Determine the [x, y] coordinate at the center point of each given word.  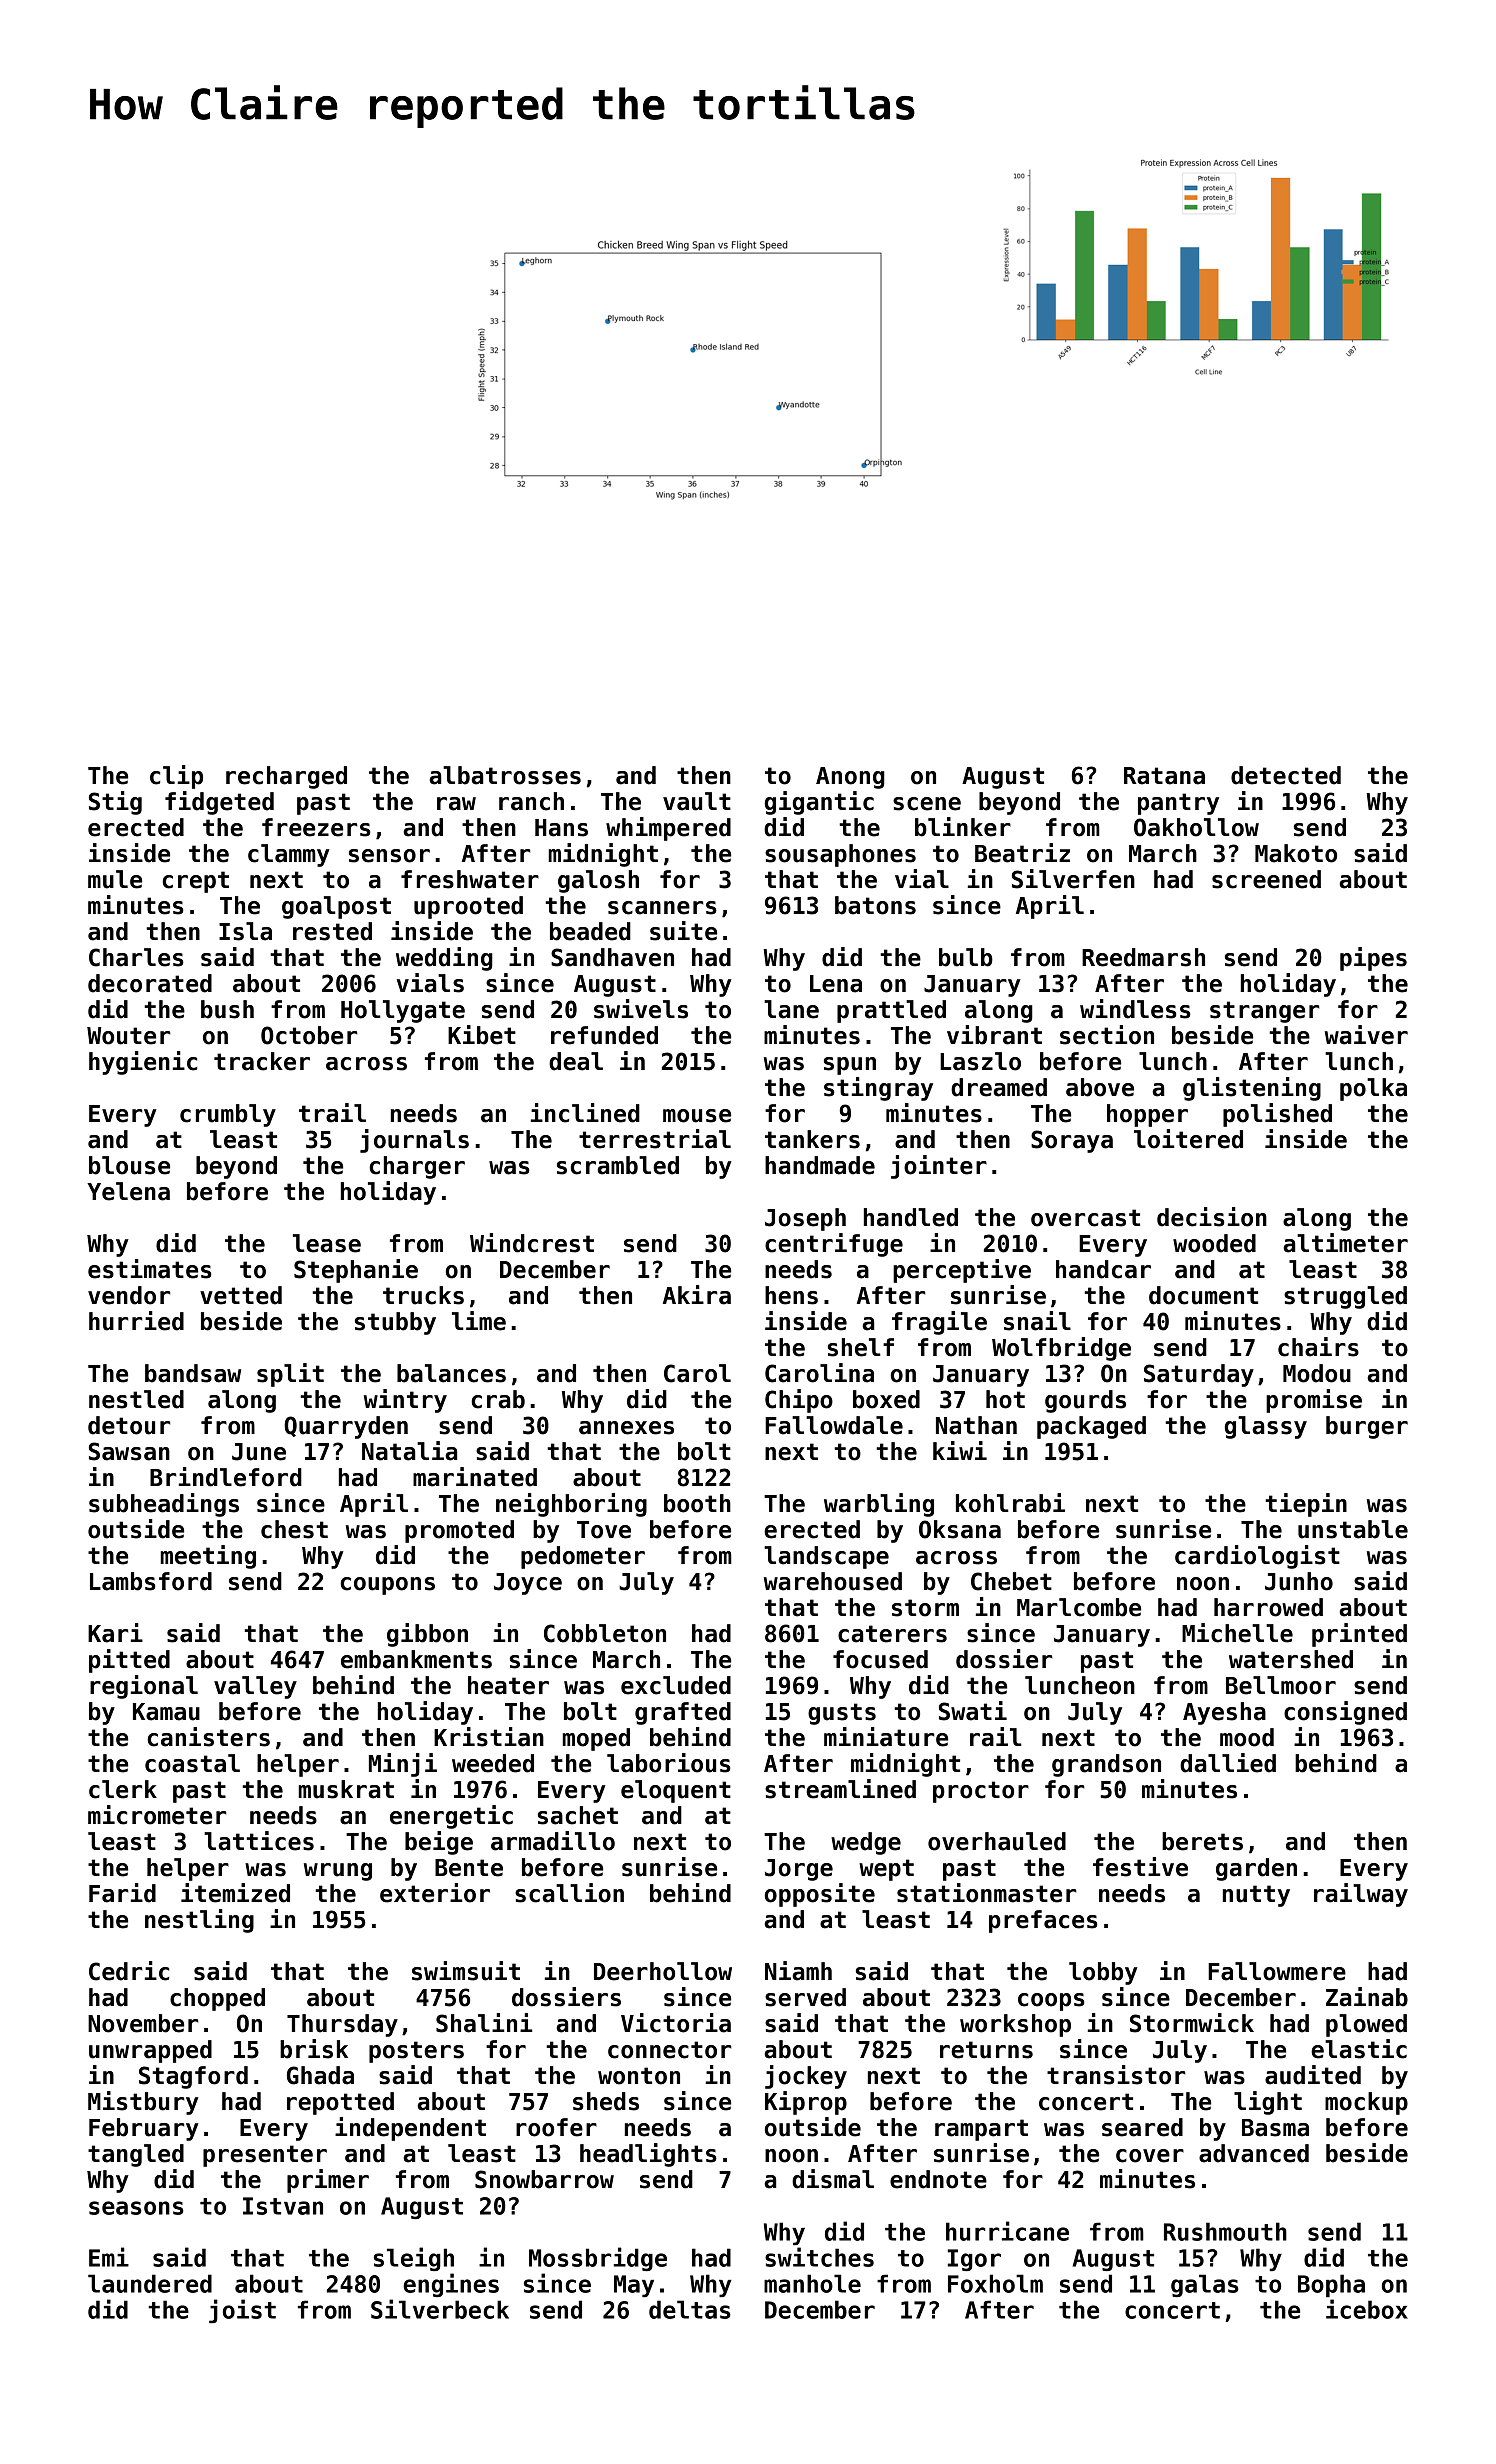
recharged [286, 777]
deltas [690, 2309]
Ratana [1164, 776]
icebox [1367, 2309]
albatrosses [505, 775]
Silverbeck [440, 2309]
